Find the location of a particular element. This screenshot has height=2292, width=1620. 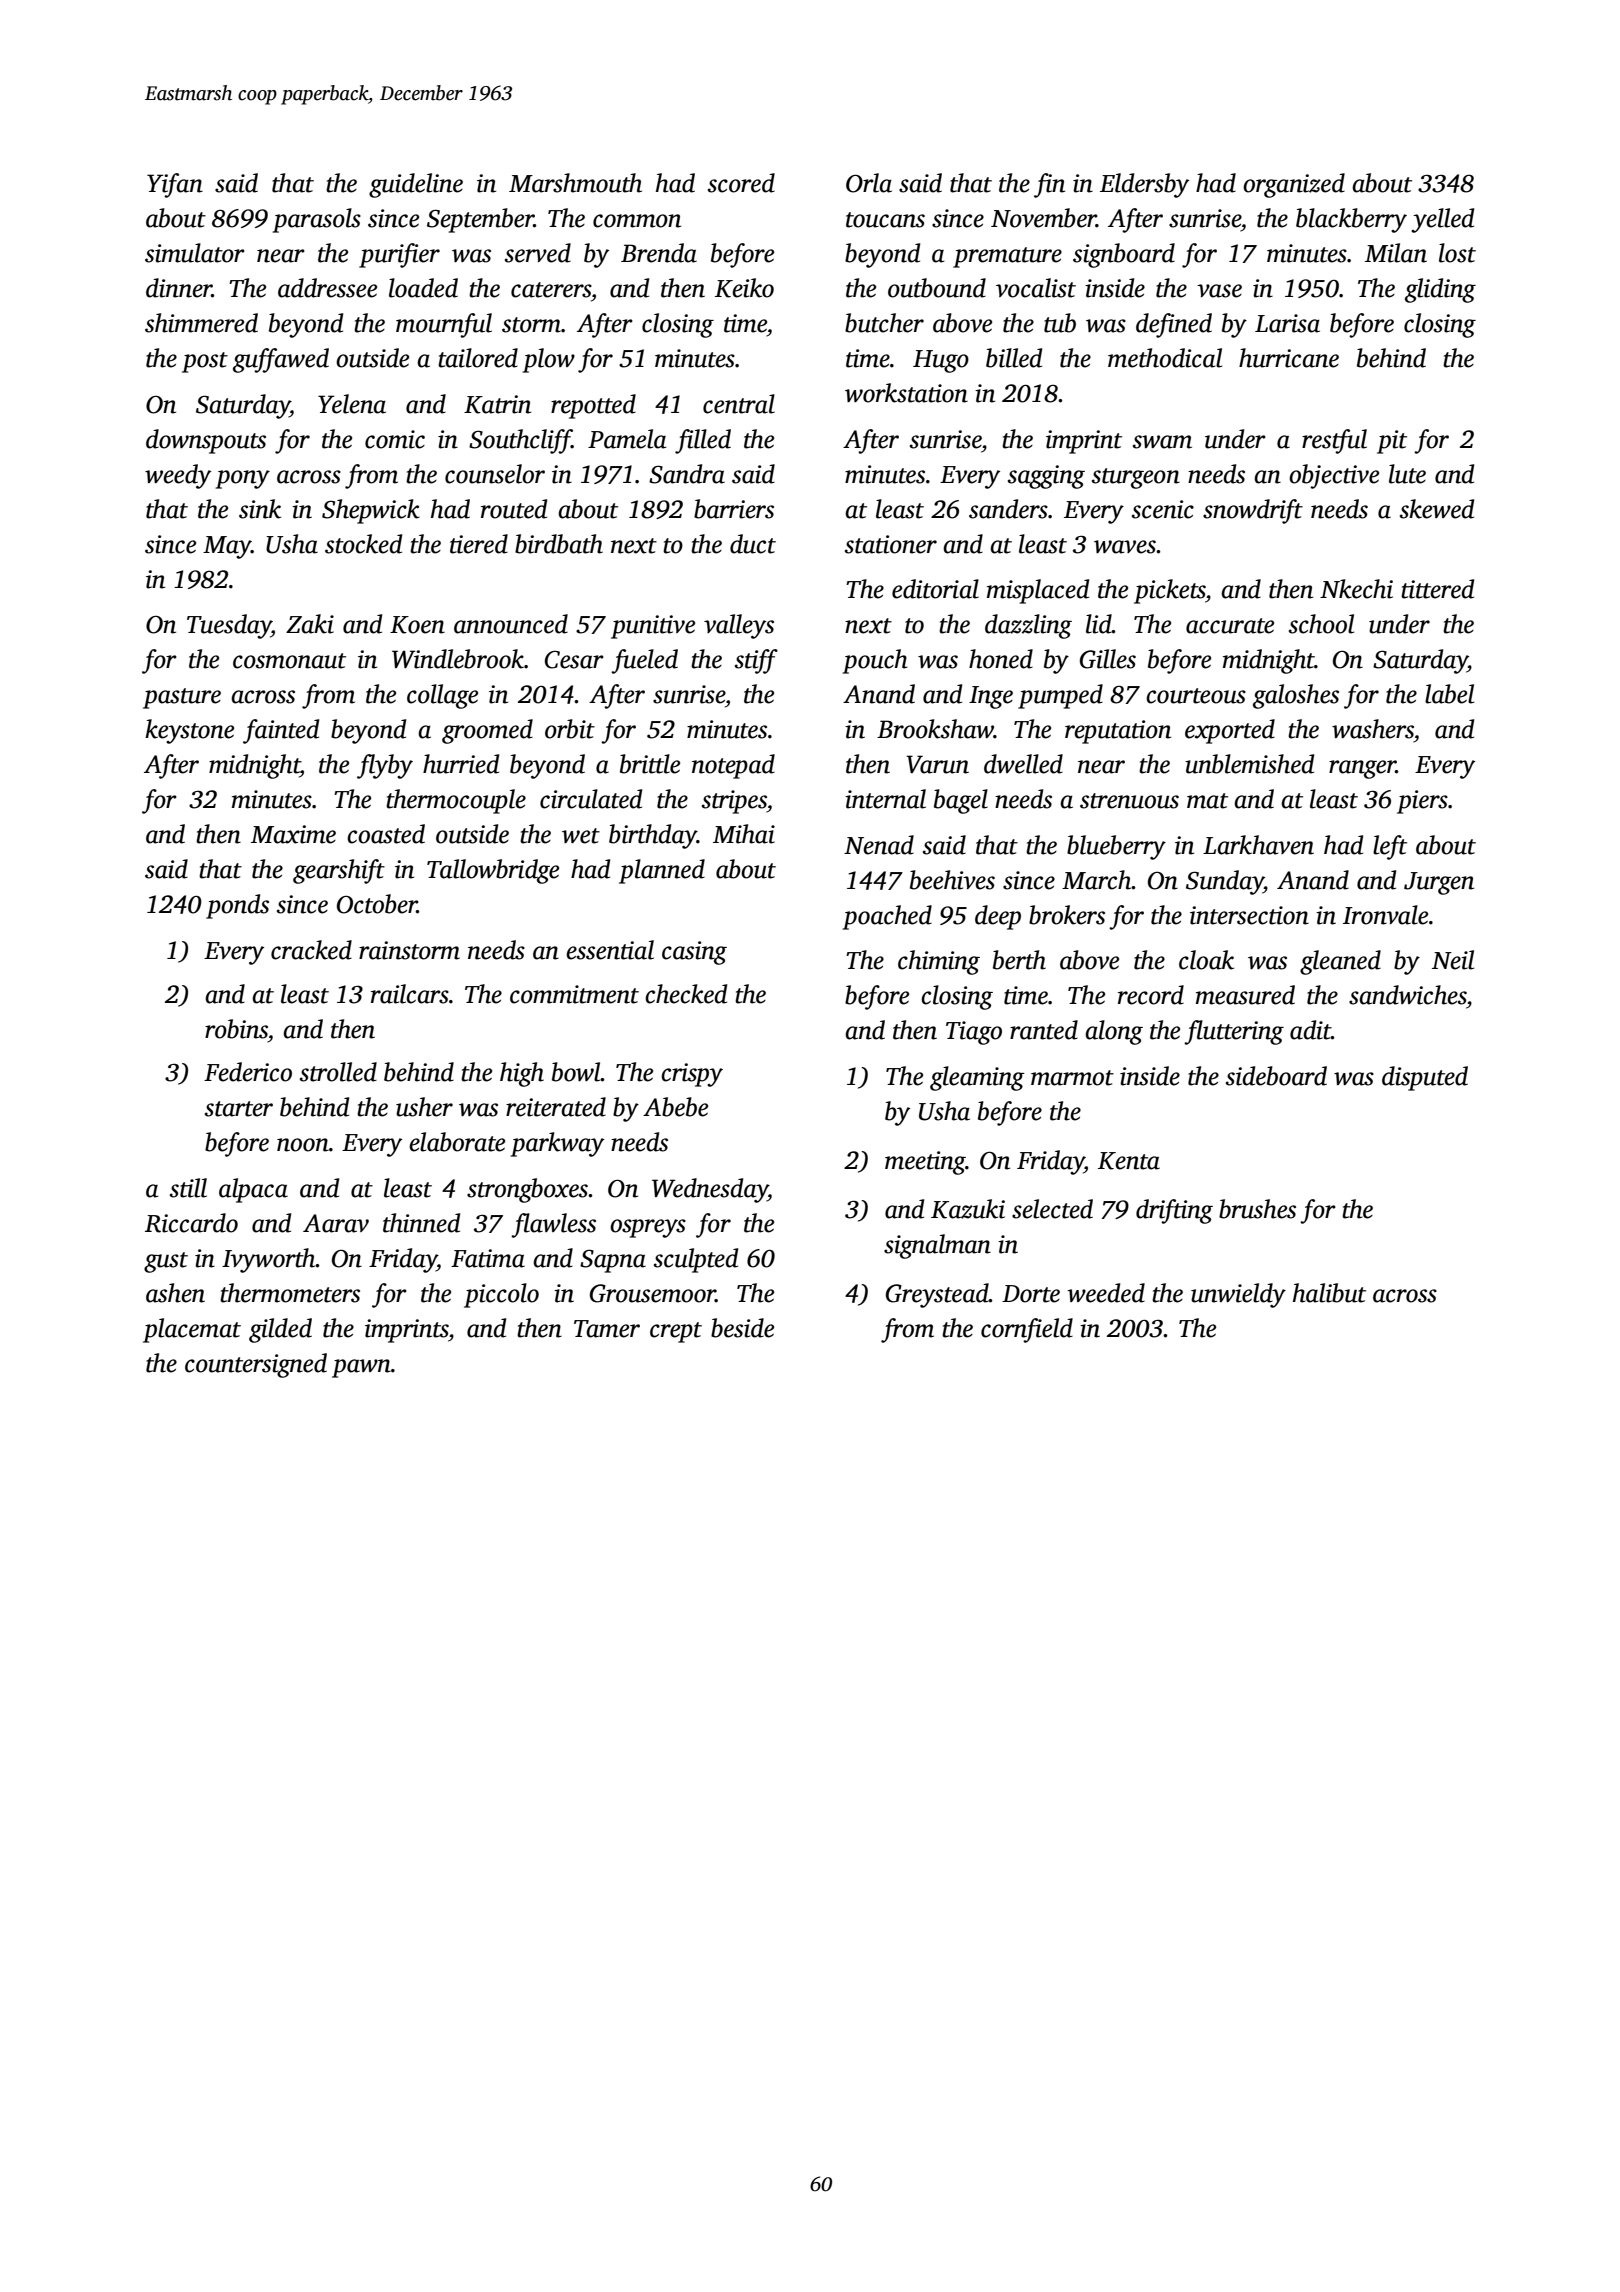

yelled is located at coordinates (1442, 220).
